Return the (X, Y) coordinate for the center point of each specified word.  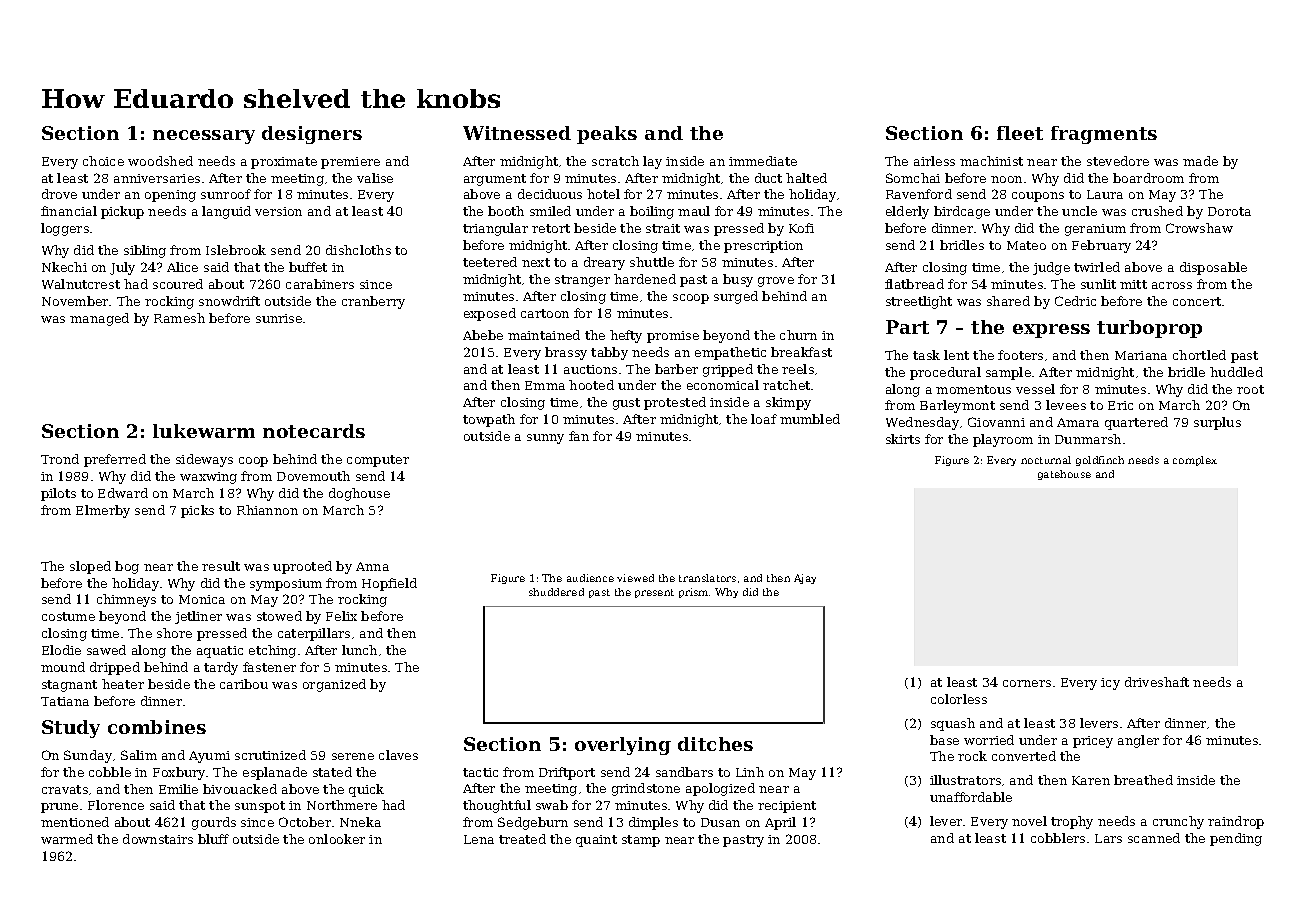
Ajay (805, 579)
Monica (202, 599)
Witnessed (517, 133)
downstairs (158, 839)
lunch (359, 650)
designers (312, 135)
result (221, 566)
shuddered (556, 592)
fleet (1020, 133)
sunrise (279, 318)
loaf (764, 419)
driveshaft (1157, 682)
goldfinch (1100, 461)
